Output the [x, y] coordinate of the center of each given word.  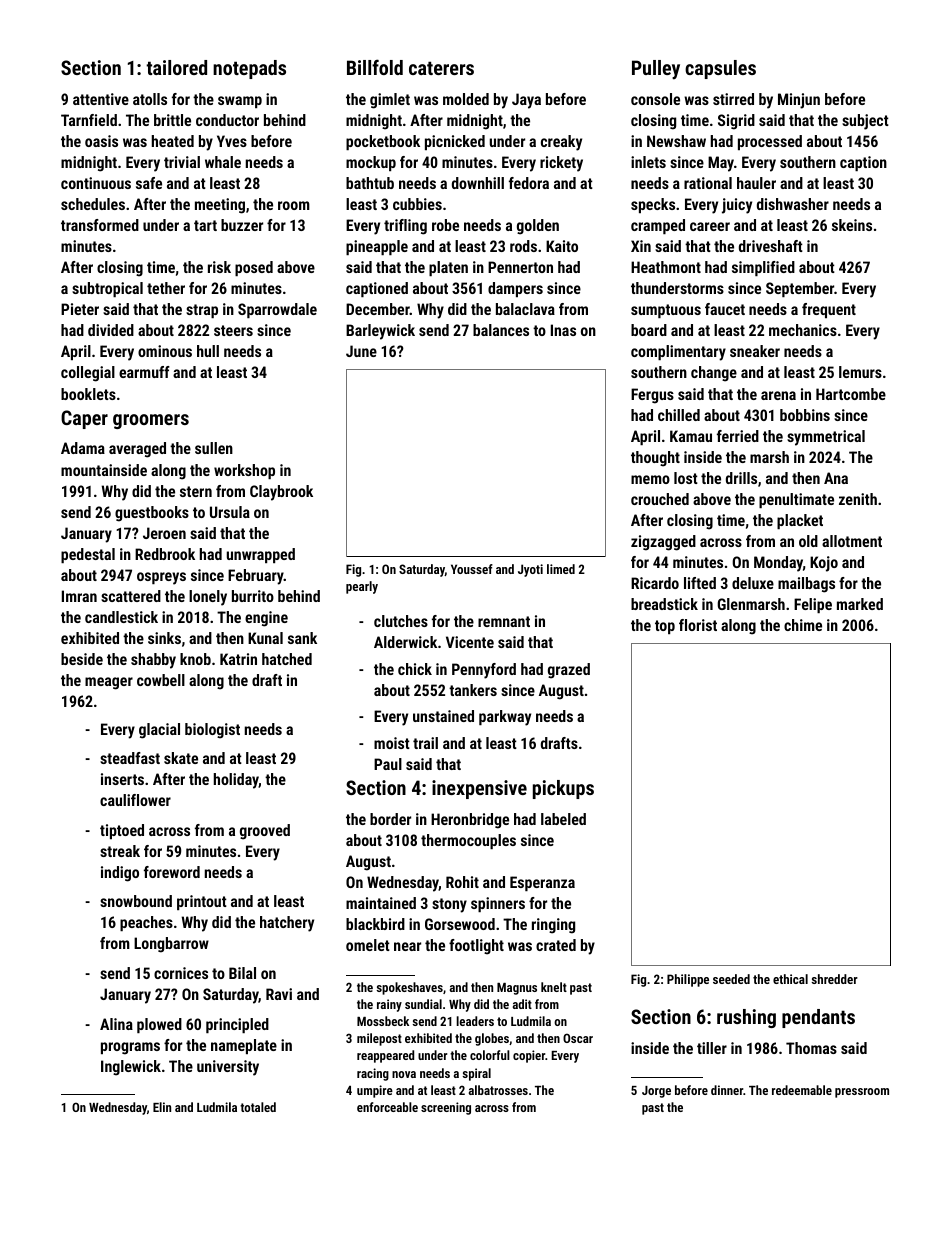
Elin [162, 1107]
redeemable [802, 1090]
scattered [131, 596]
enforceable [387, 1107]
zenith [858, 499]
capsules [720, 69]
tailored [176, 67]
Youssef [472, 569]
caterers [441, 68]
